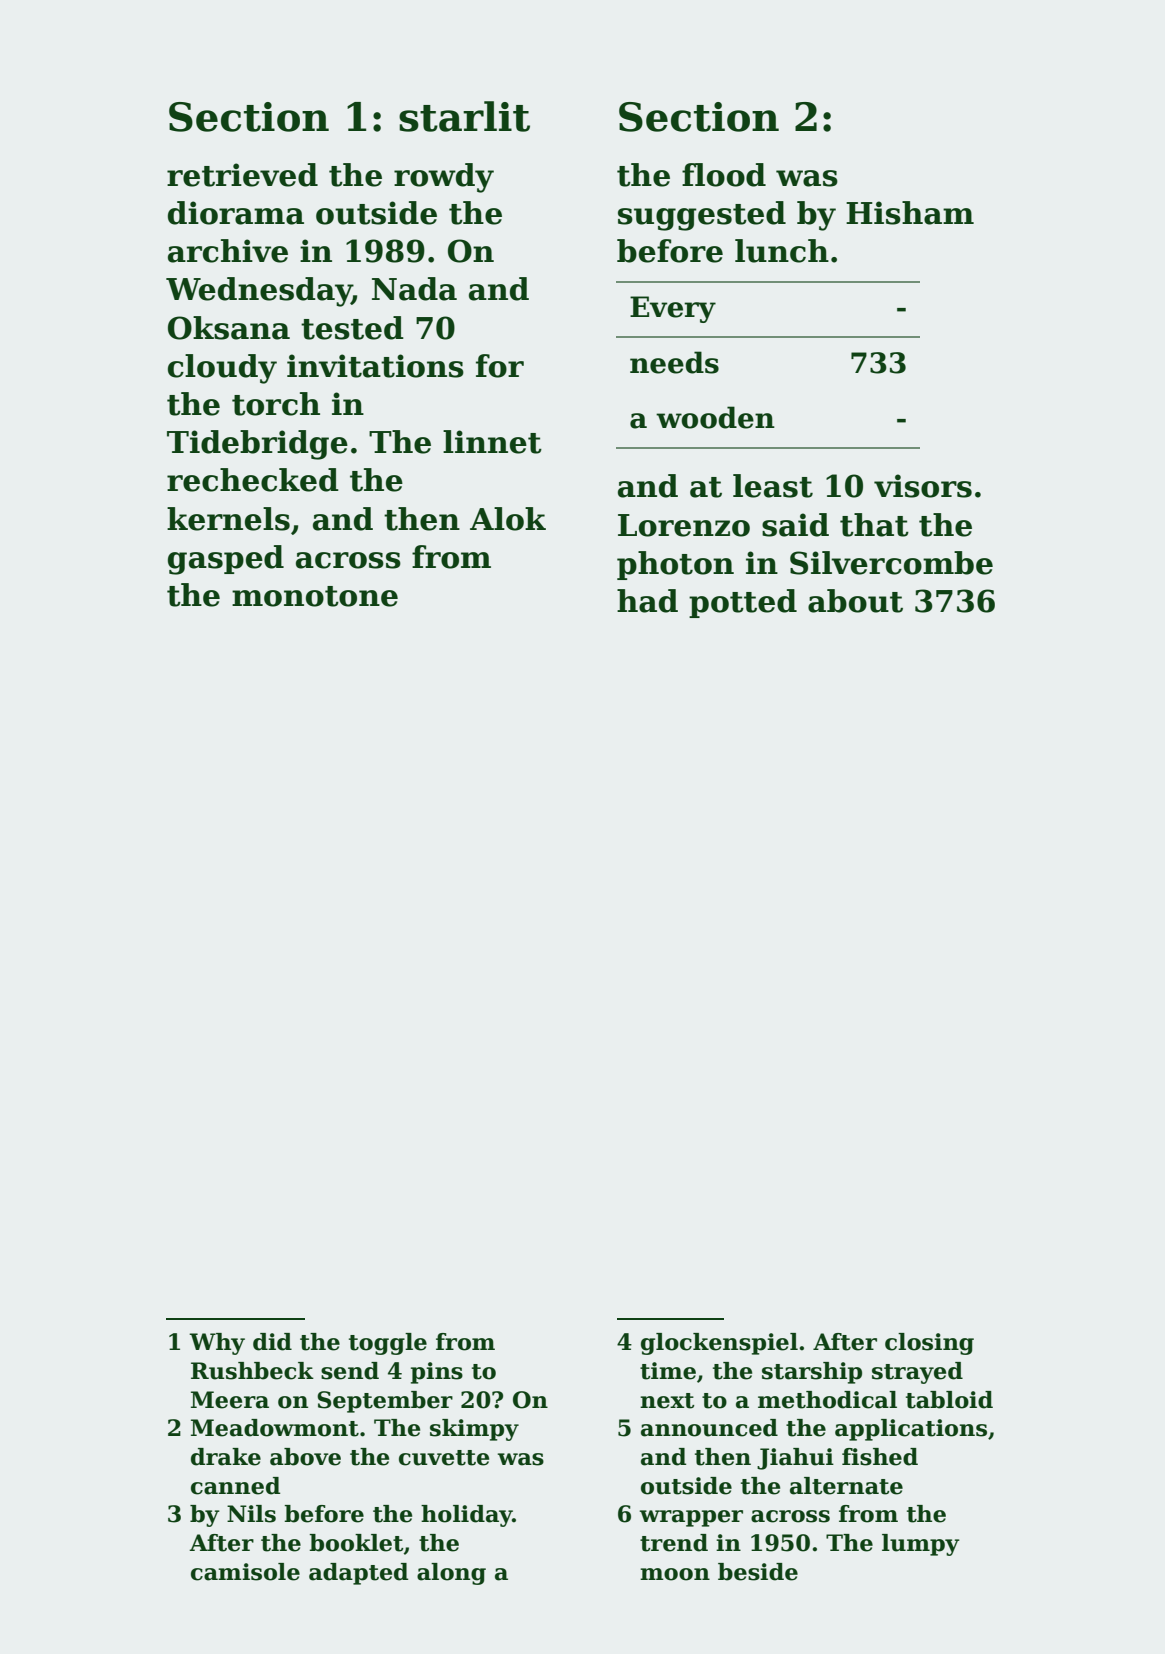  What do you see at coordinates (388, 1344) in the document?
I see `toggle` at bounding box center [388, 1344].
